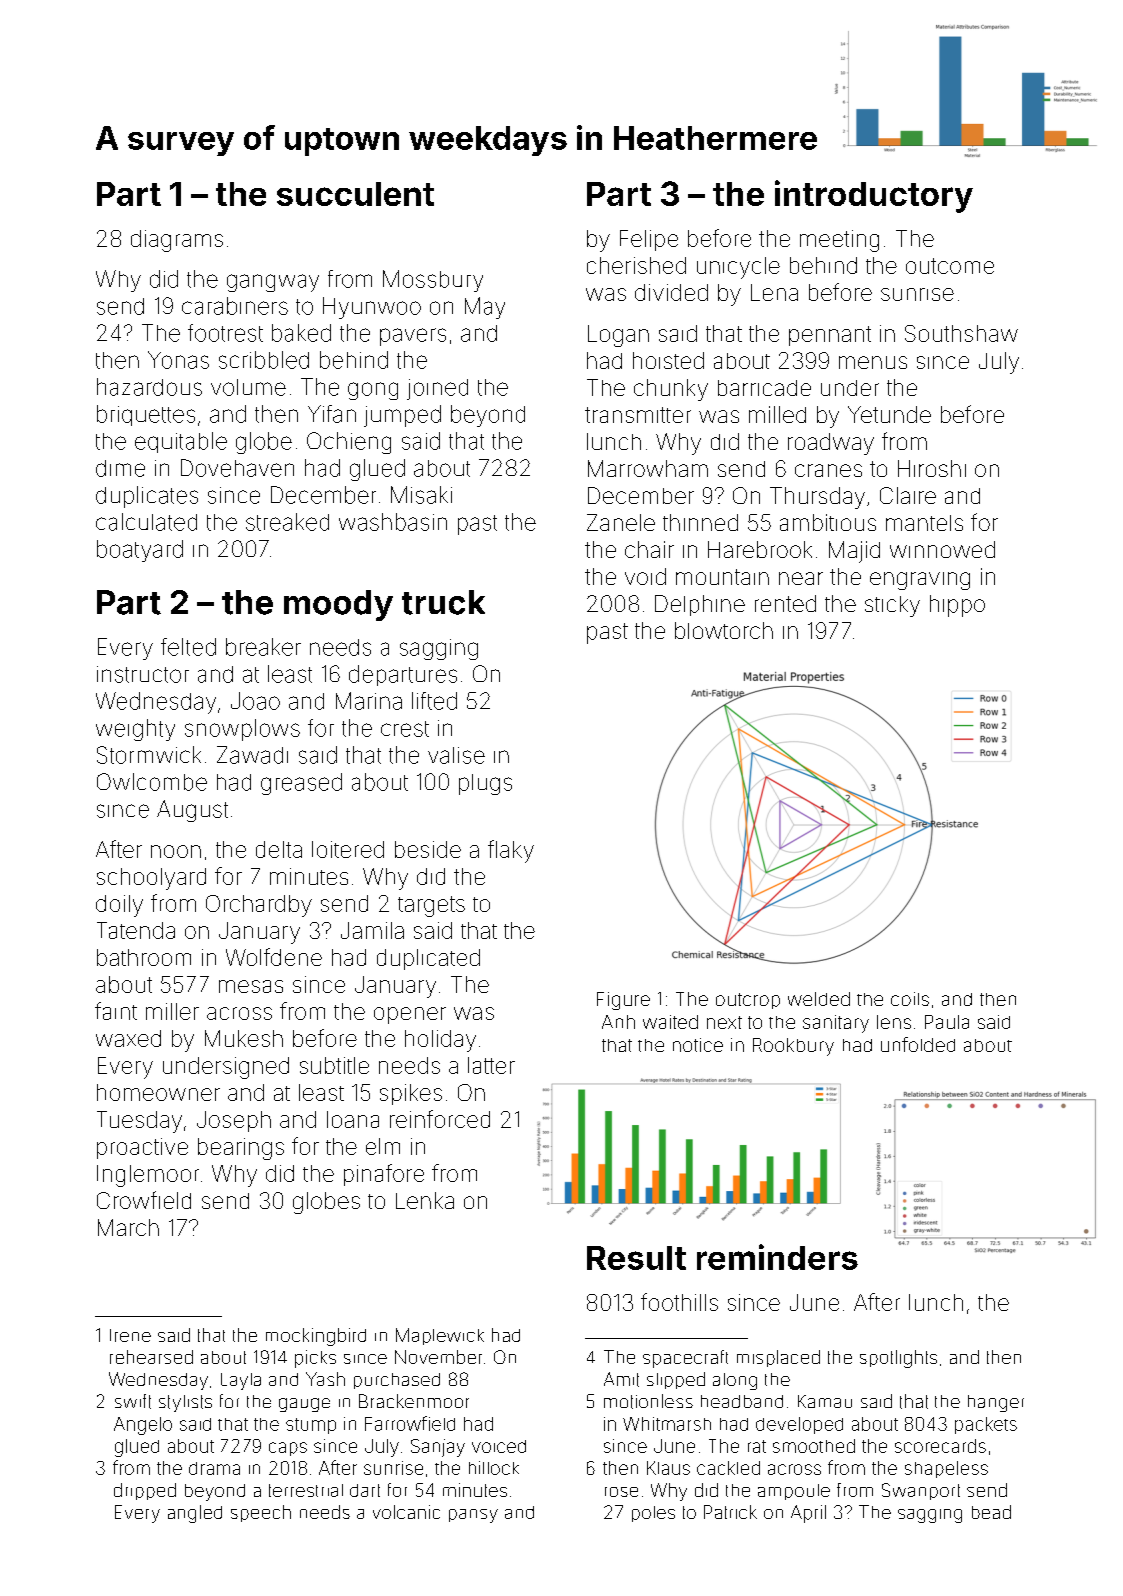 The height and width of the page is (1596, 1123). I want to click on hanger, so click(996, 1403).
